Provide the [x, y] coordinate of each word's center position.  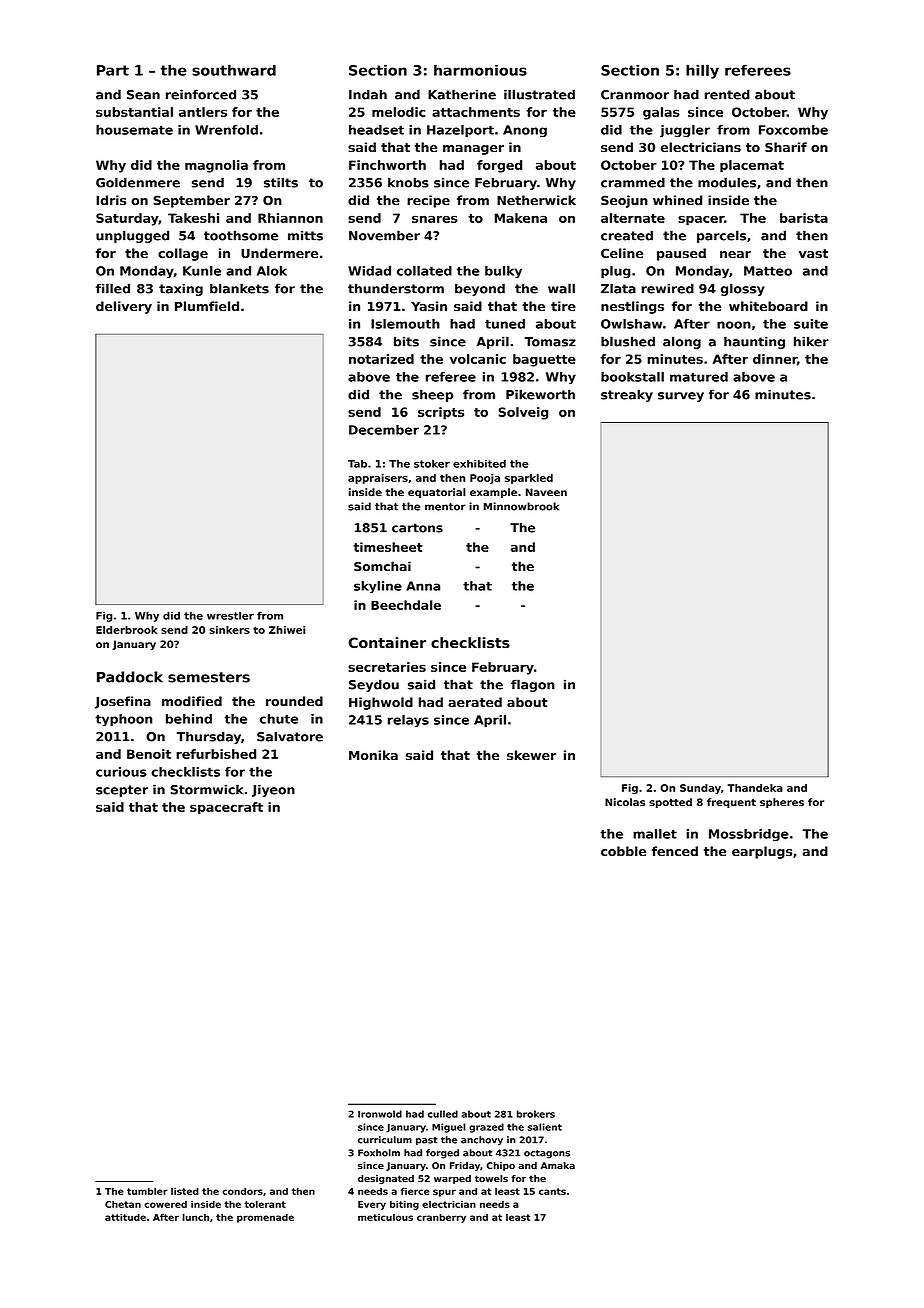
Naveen [546, 492]
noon [734, 325]
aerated [475, 702]
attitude [125, 1217]
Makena [521, 218]
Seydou [374, 685]
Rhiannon [290, 218]
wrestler [230, 616]
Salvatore [290, 736]
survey [681, 397]
